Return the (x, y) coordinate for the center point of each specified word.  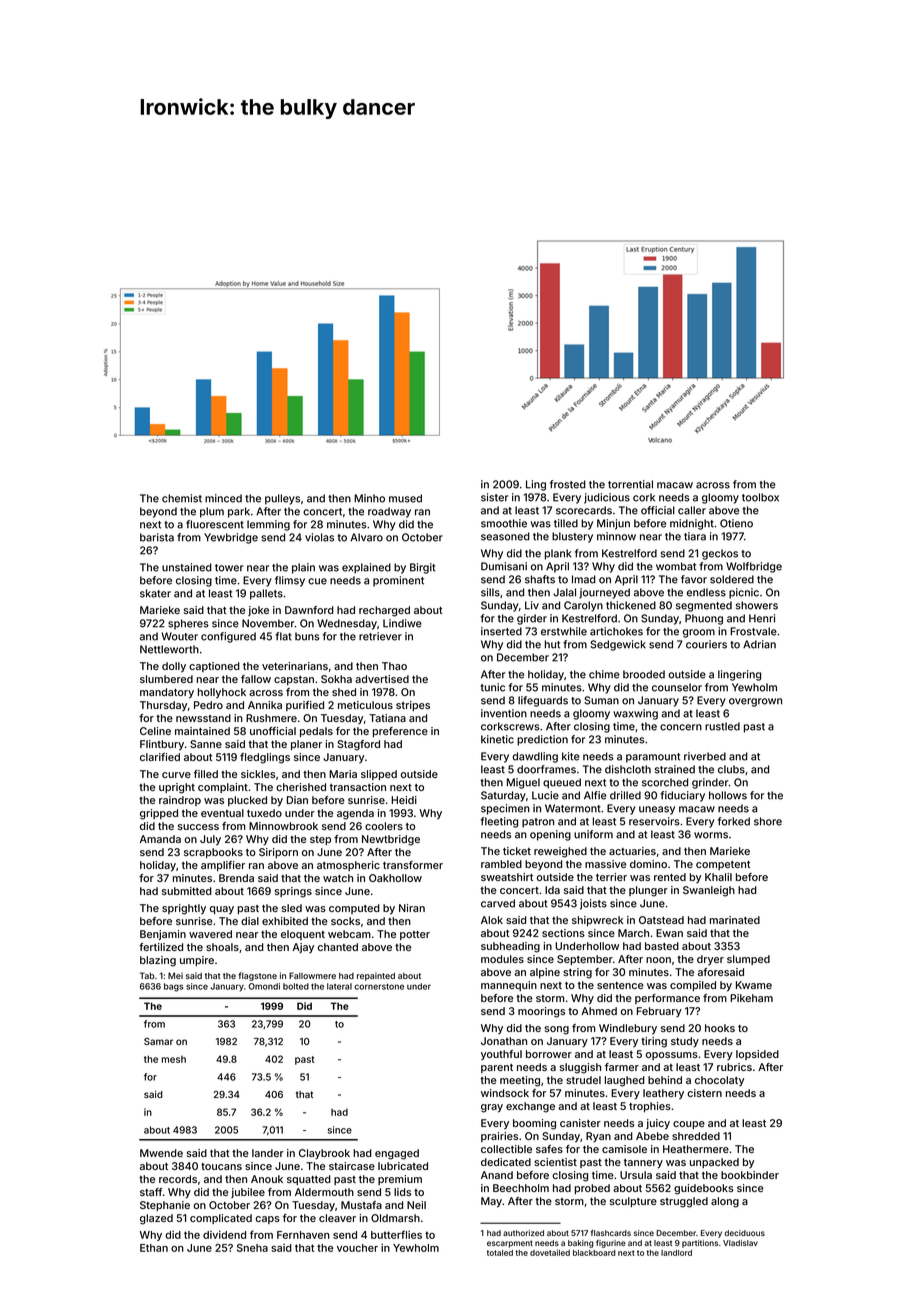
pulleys (282, 499)
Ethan (154, 1248)
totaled (500, 1253)
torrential (630, 484)
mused (405, 498)
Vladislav (740, 1243)
